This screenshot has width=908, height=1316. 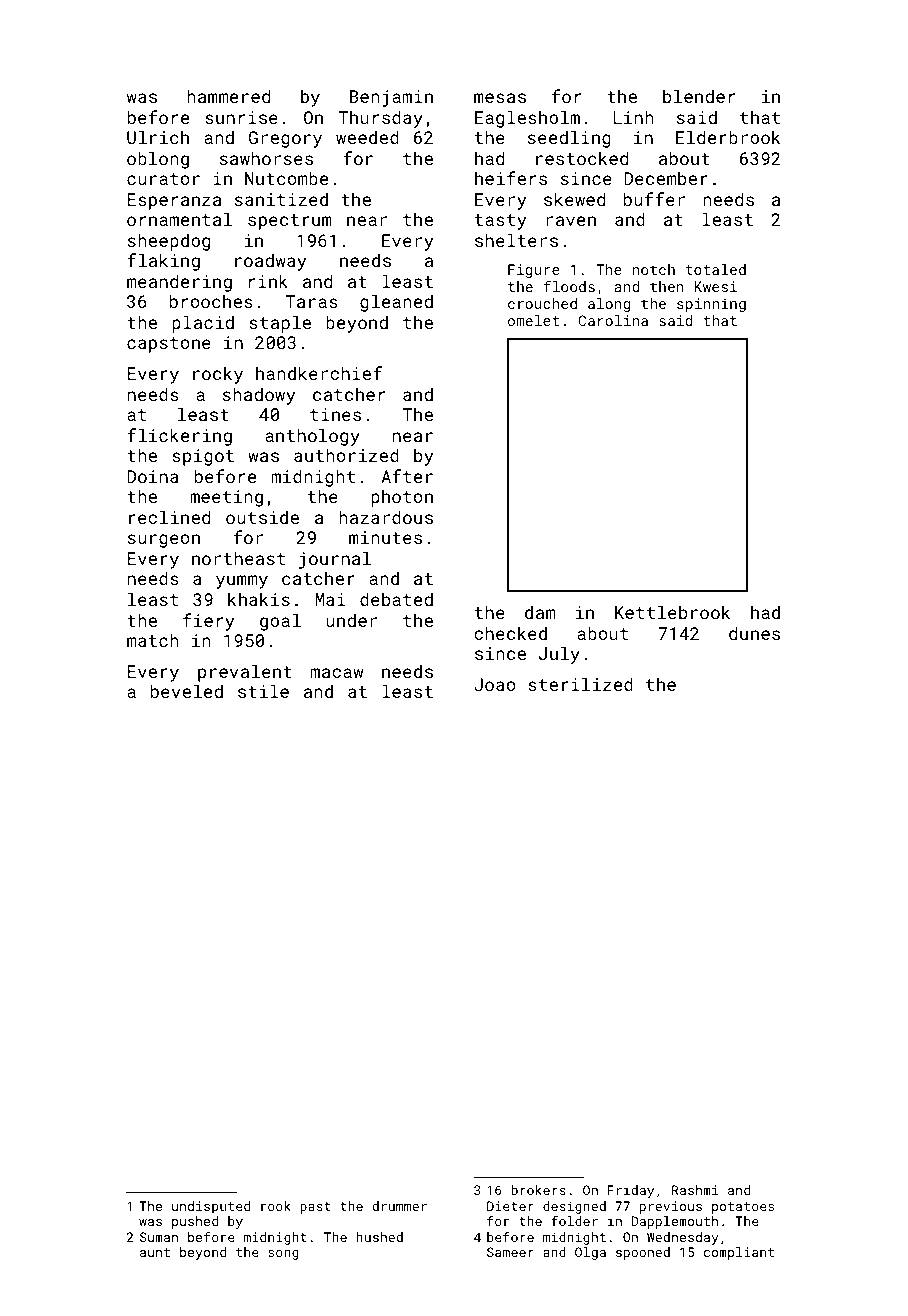 What do you see at coordinates (211, 1207) in the screenshot?
I see `undisputed` at bounding box center [211, 1207].
